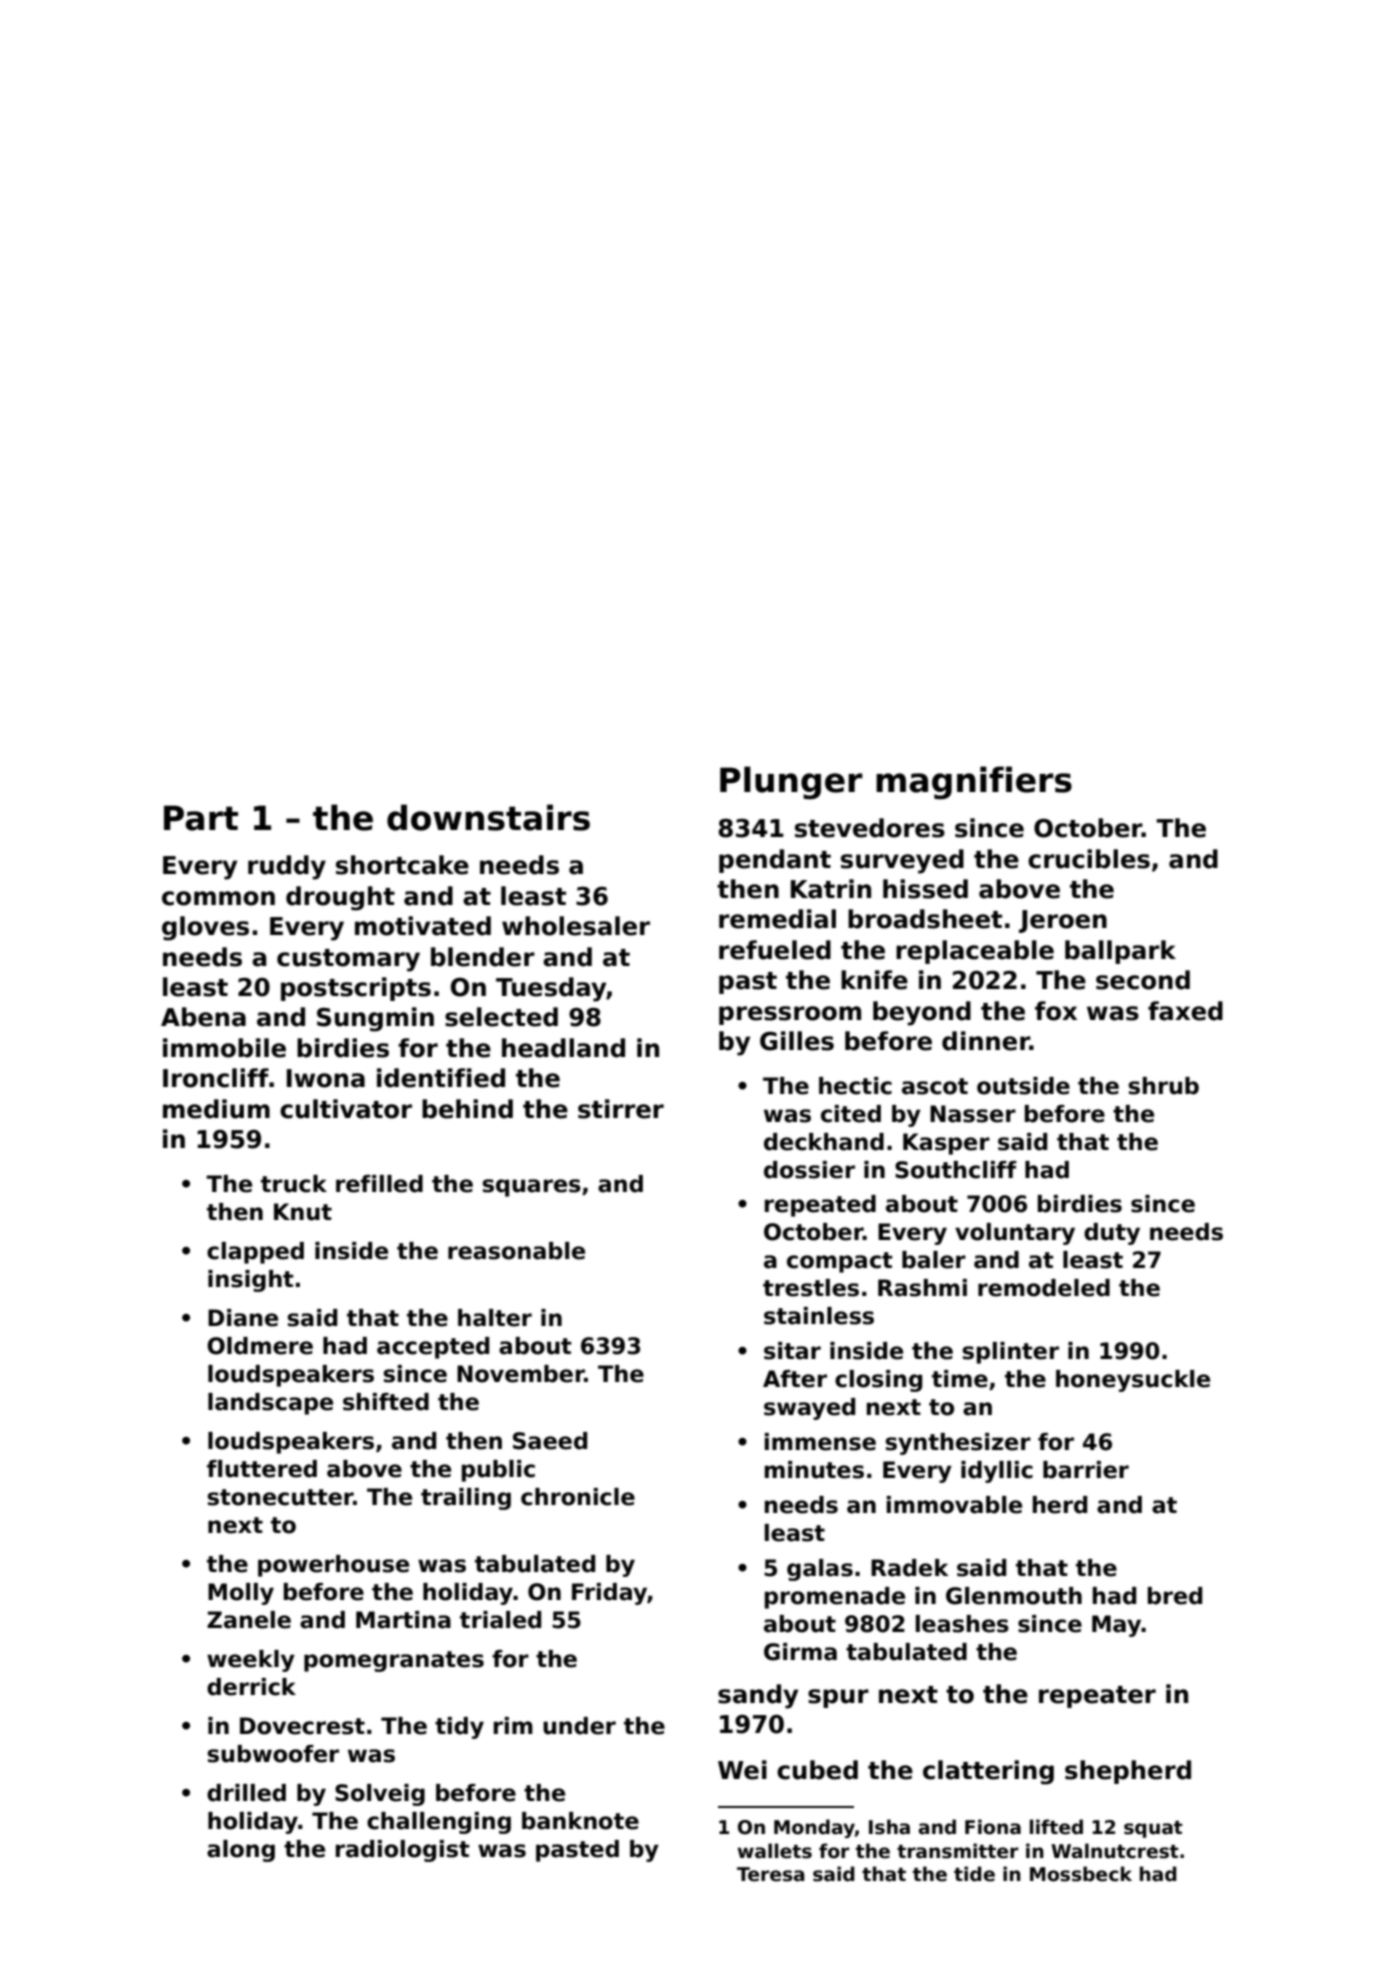 The height and width of the image is (1969, 1386). What do you see at coordinates (962, 1624) in the image?
I see `leashes` at bounding box center [962, 1624].
